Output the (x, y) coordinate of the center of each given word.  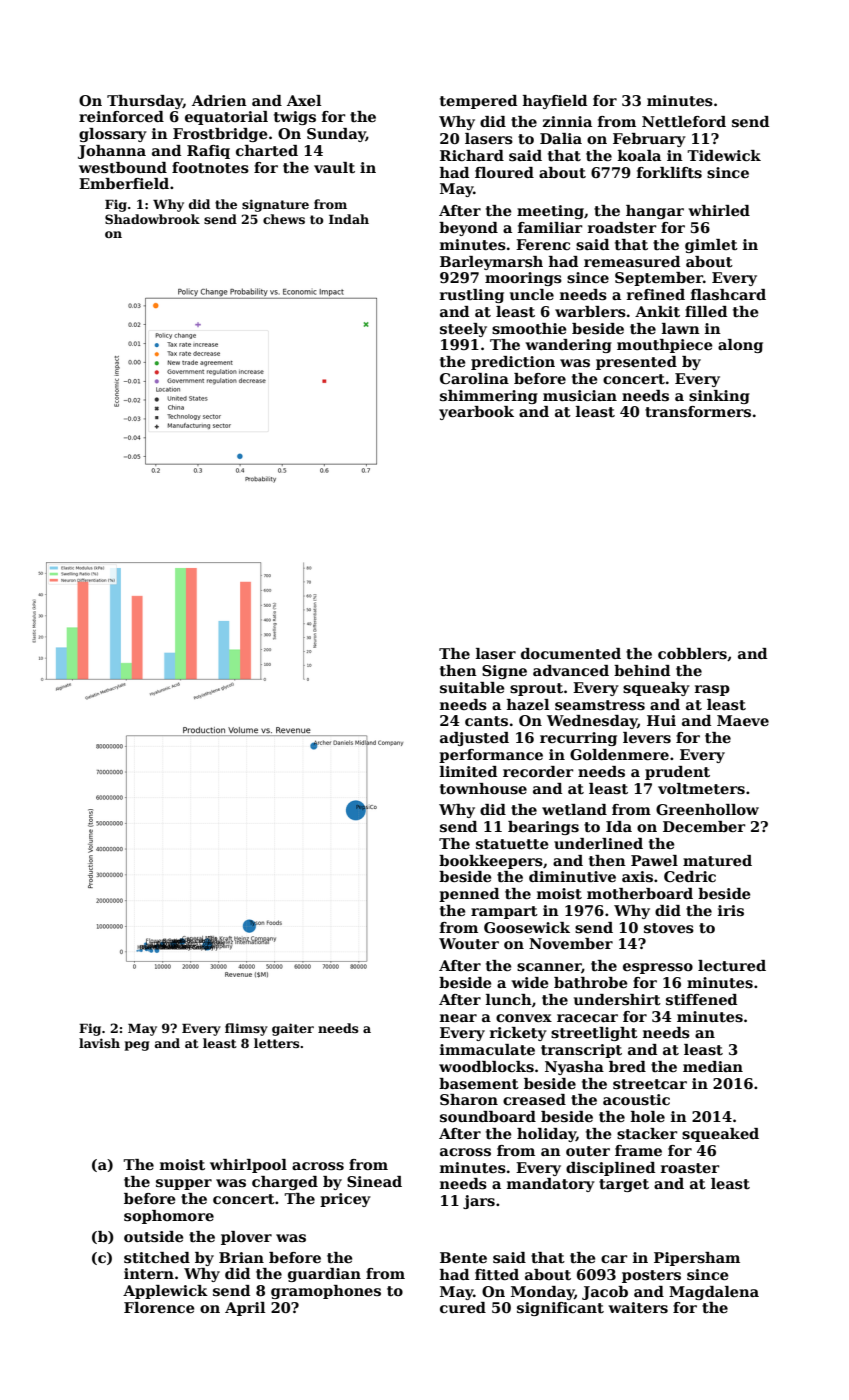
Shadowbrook (152, 219)
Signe (504, 672)
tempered (478, 102)
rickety (518, 1034)
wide (530, 982)
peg (137, 1046)
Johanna (112, 152)
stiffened (701, 999)
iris (731, 910)
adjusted (474, 739)
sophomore (169, 1217)
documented (571, 653)
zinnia (567, 121)
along (740, 346)
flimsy (246, 1029)
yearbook (476, 413)
